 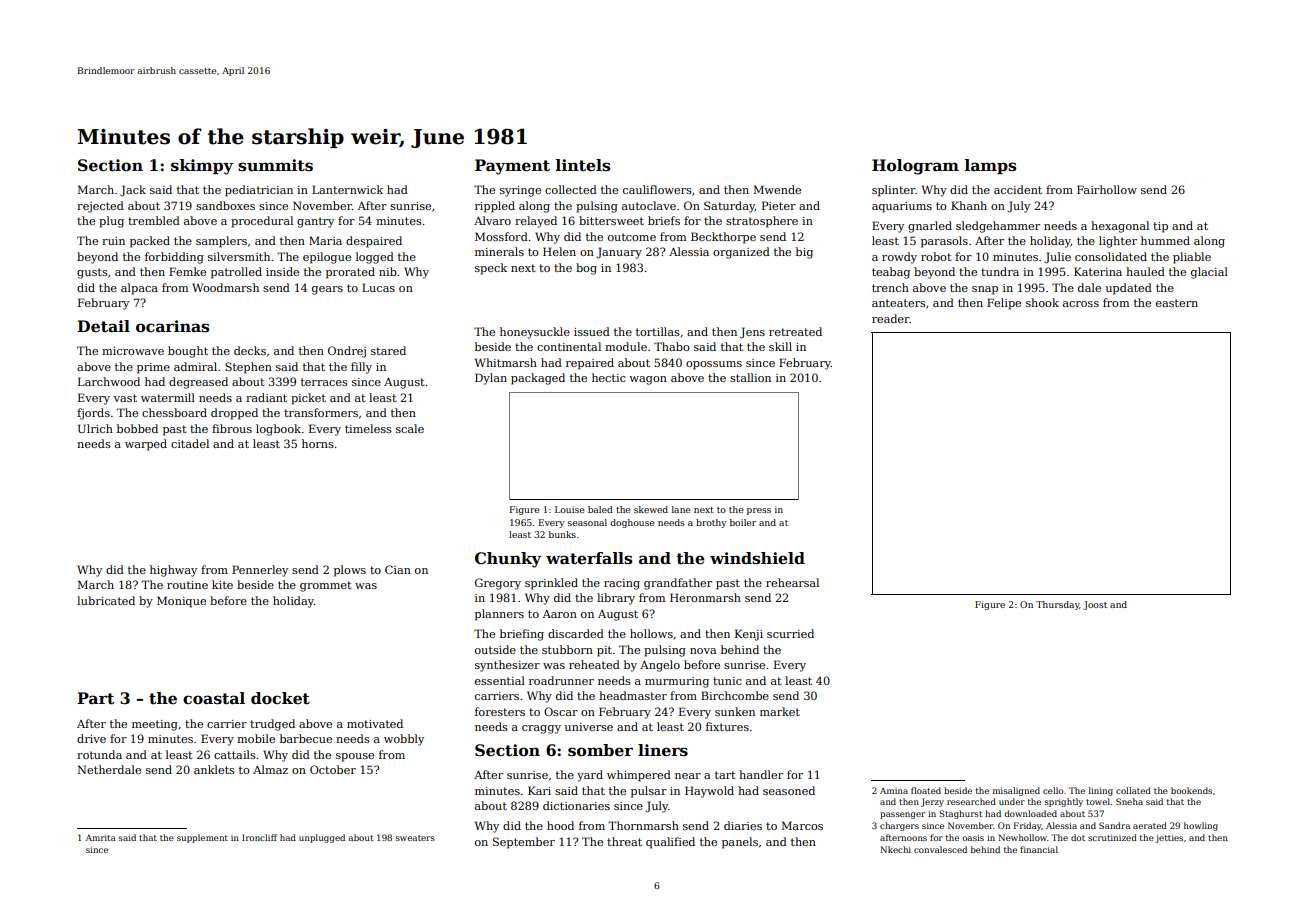 I want to click on rejected, so click(x=100, y=207).
